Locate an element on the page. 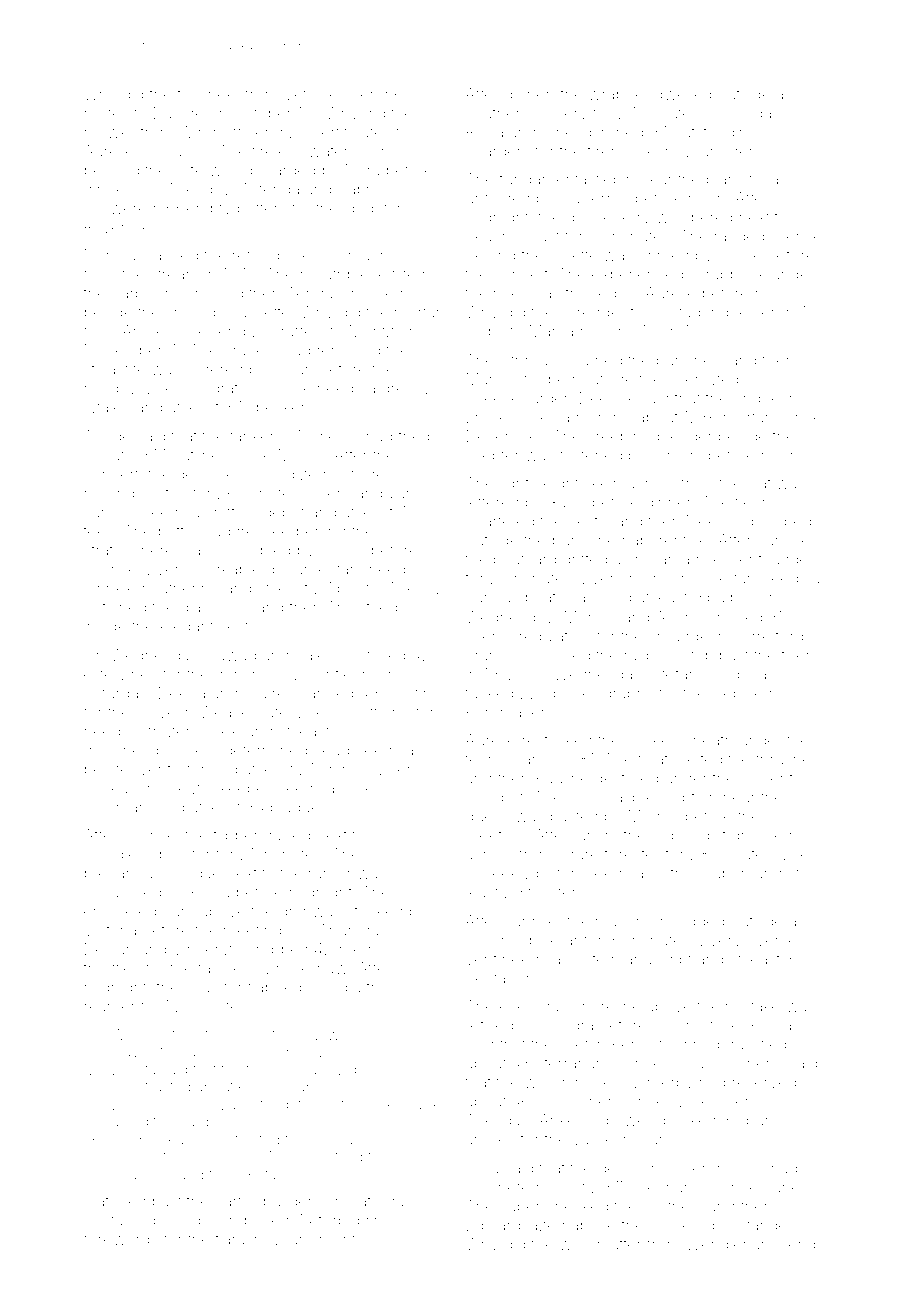  dwelled is located at coordinates (683, 94).
